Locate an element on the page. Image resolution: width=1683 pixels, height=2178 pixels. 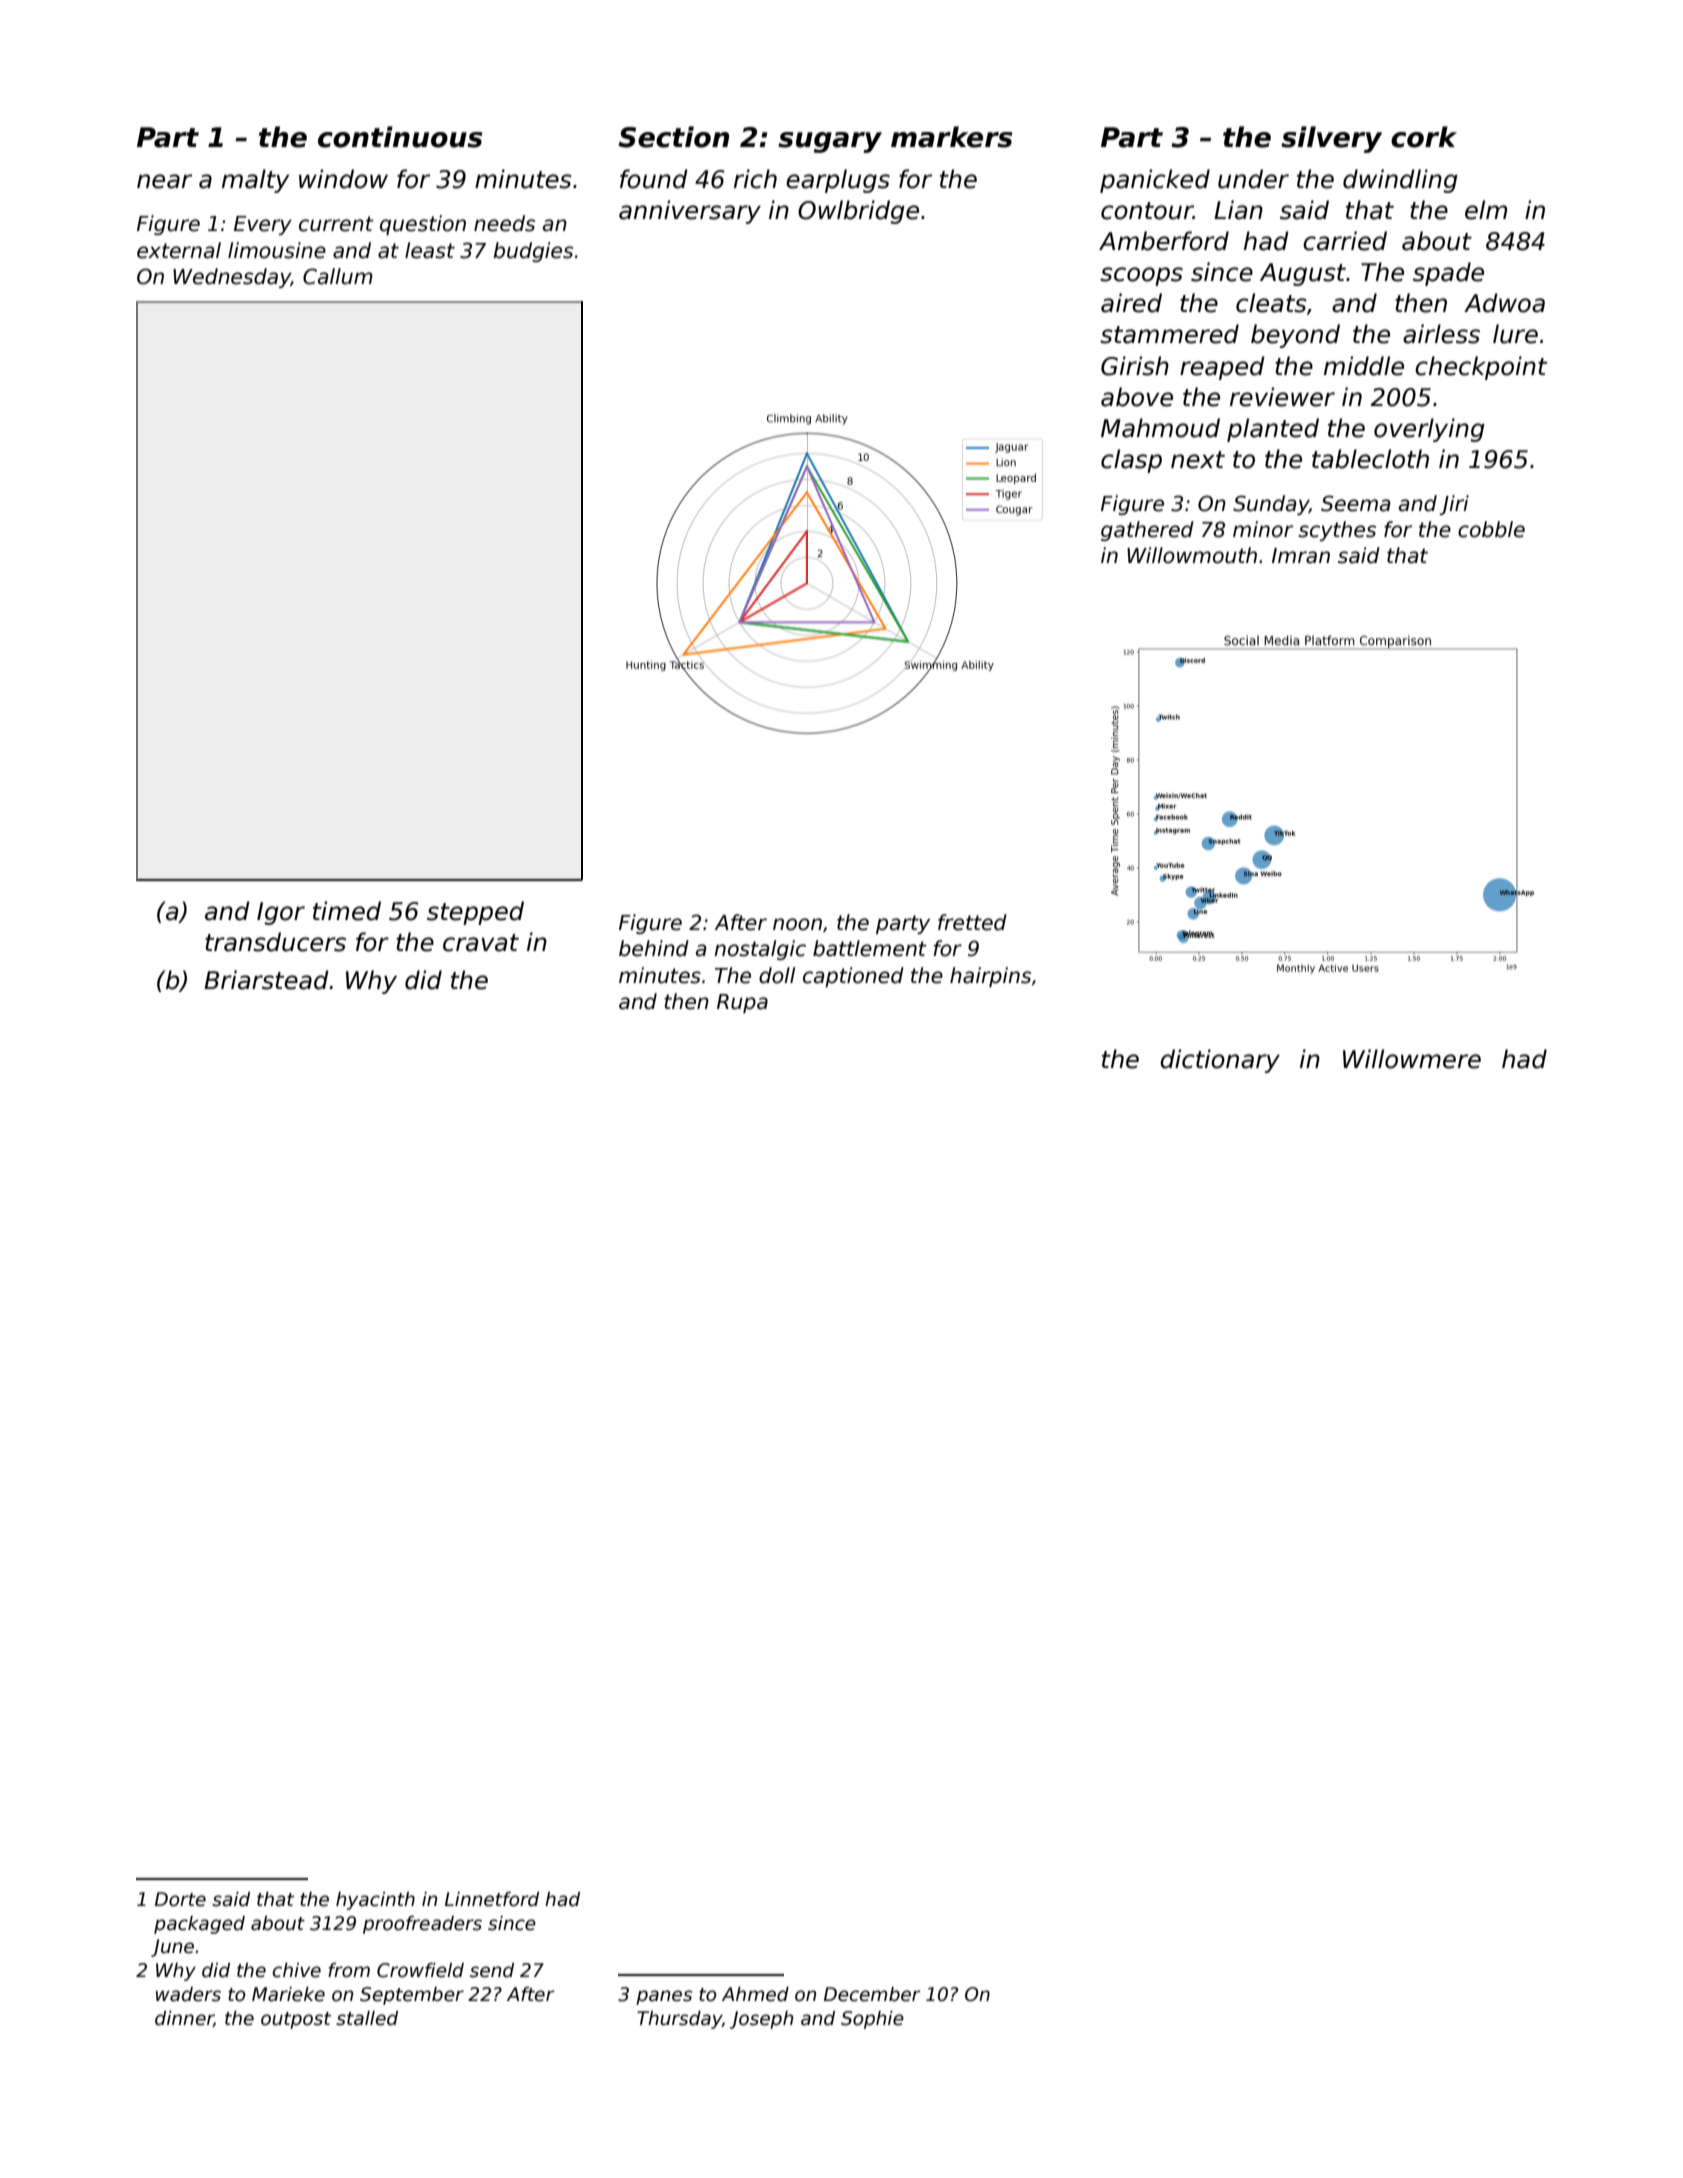
Callum is located at coordinates (338, 276).
